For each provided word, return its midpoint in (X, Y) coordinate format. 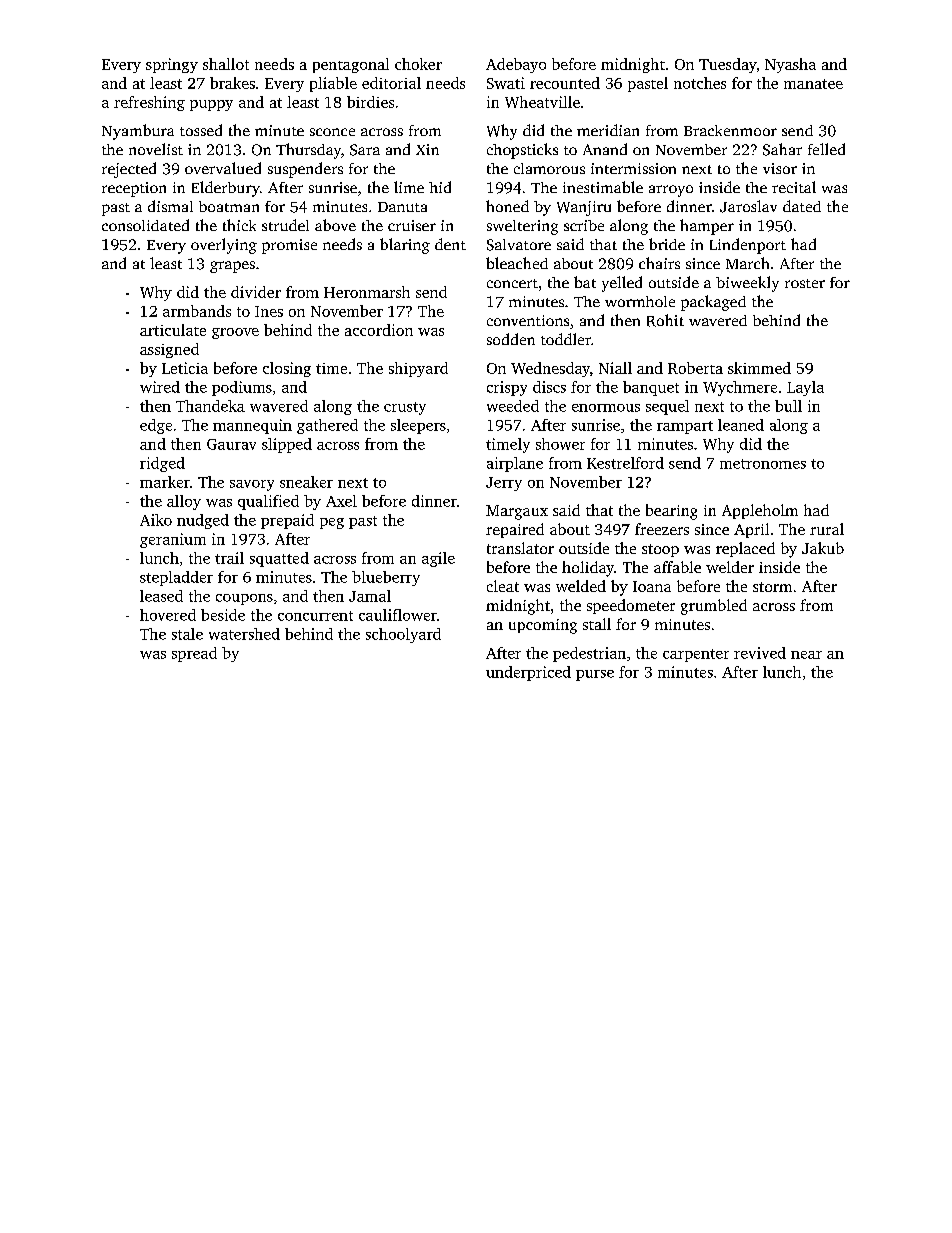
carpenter (696, 655)
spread (194, 654)
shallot (226, 64)
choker (418, 64)
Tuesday (728, 65)
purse (595, 675)
